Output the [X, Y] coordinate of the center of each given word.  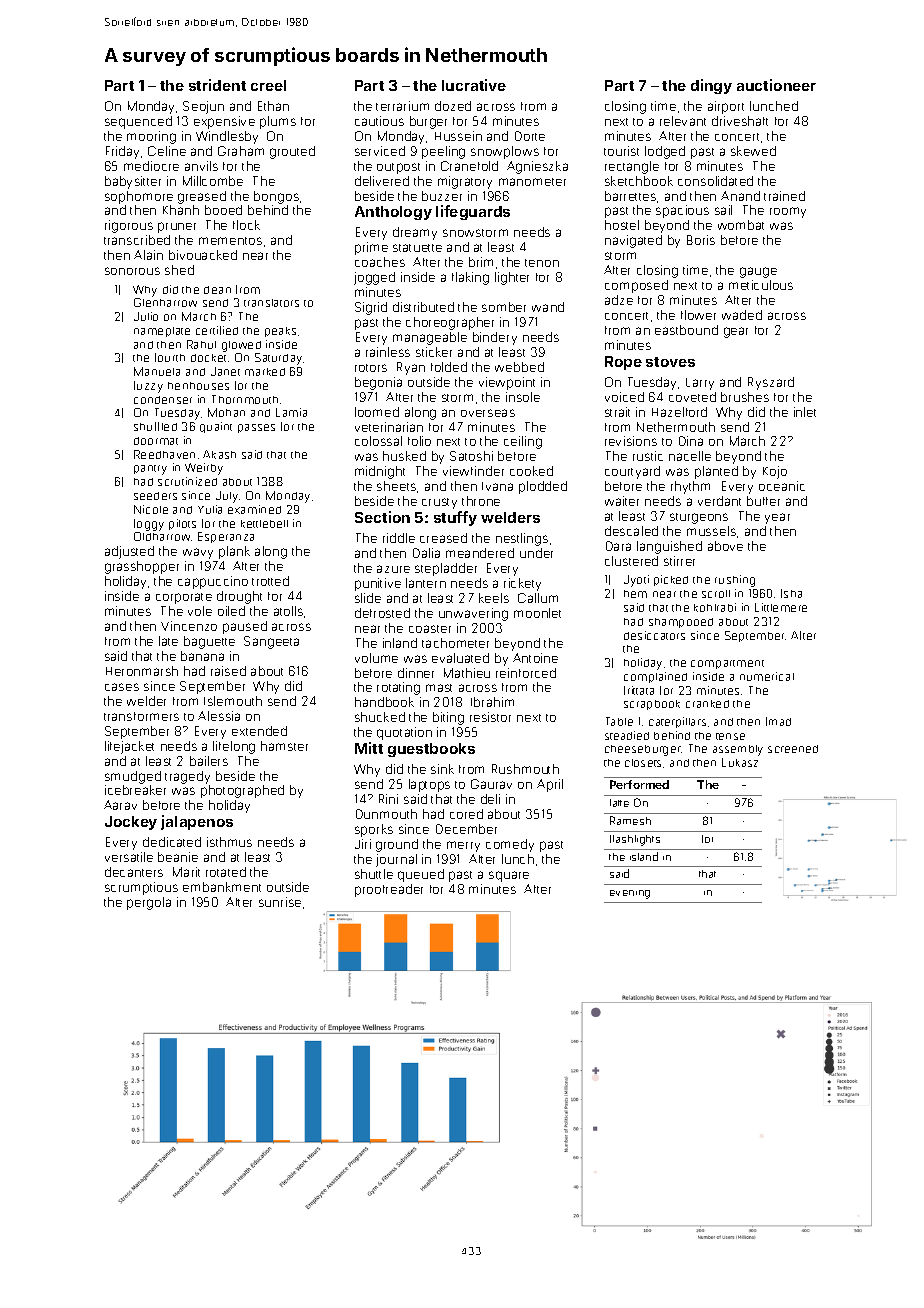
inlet [805, 412]
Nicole [151, 509]
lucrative [474, 85]
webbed [519, 367]
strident [217, 85]
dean [217, 290]
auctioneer [776, 85]
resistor [490, 717]
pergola [149, 903]
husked [404, 456]
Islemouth [233, 701]
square [509, 876]
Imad [778, 721]
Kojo [775, 472]
